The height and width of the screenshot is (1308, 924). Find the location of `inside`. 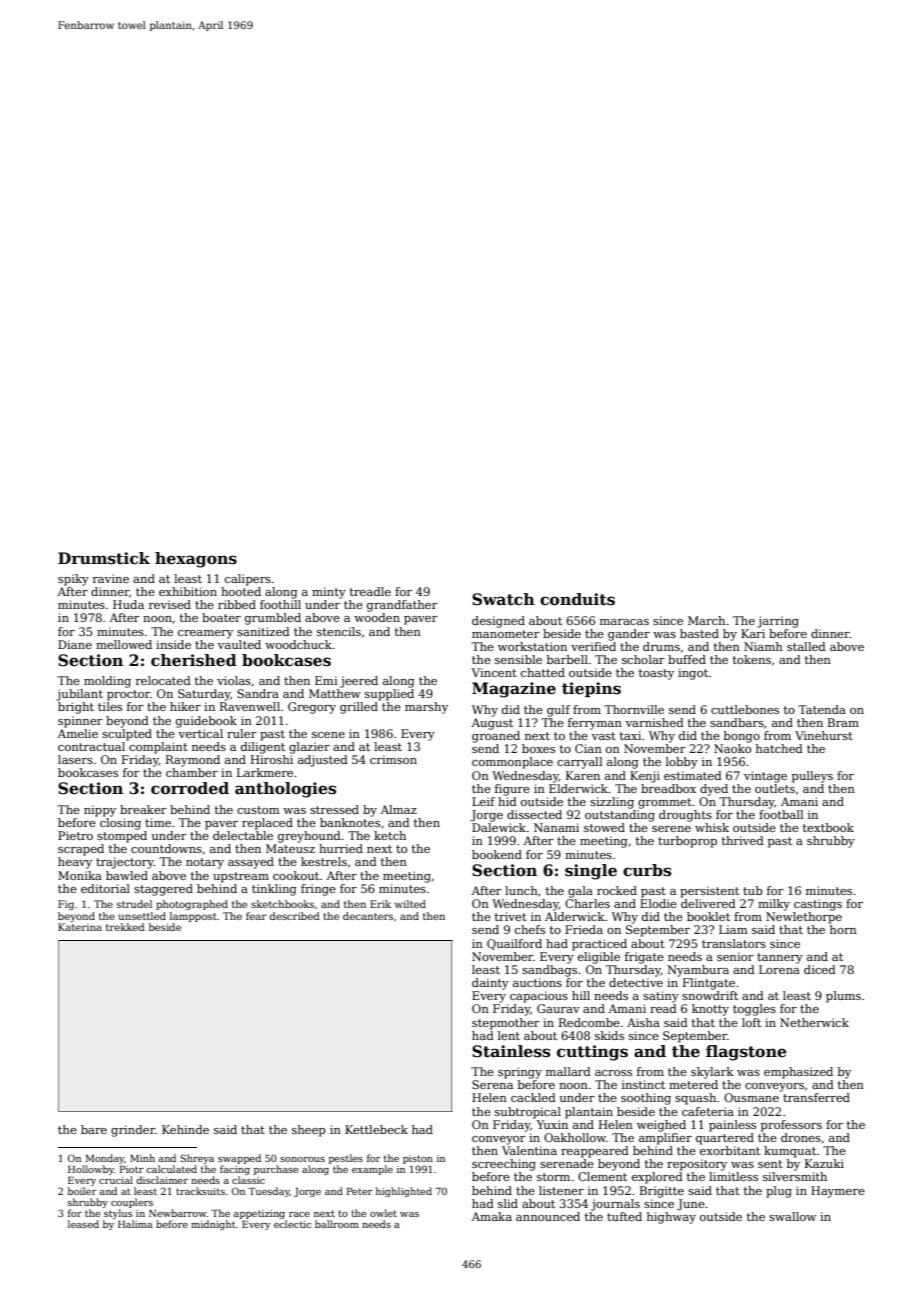

inside is located at coordinates (173, 644).
